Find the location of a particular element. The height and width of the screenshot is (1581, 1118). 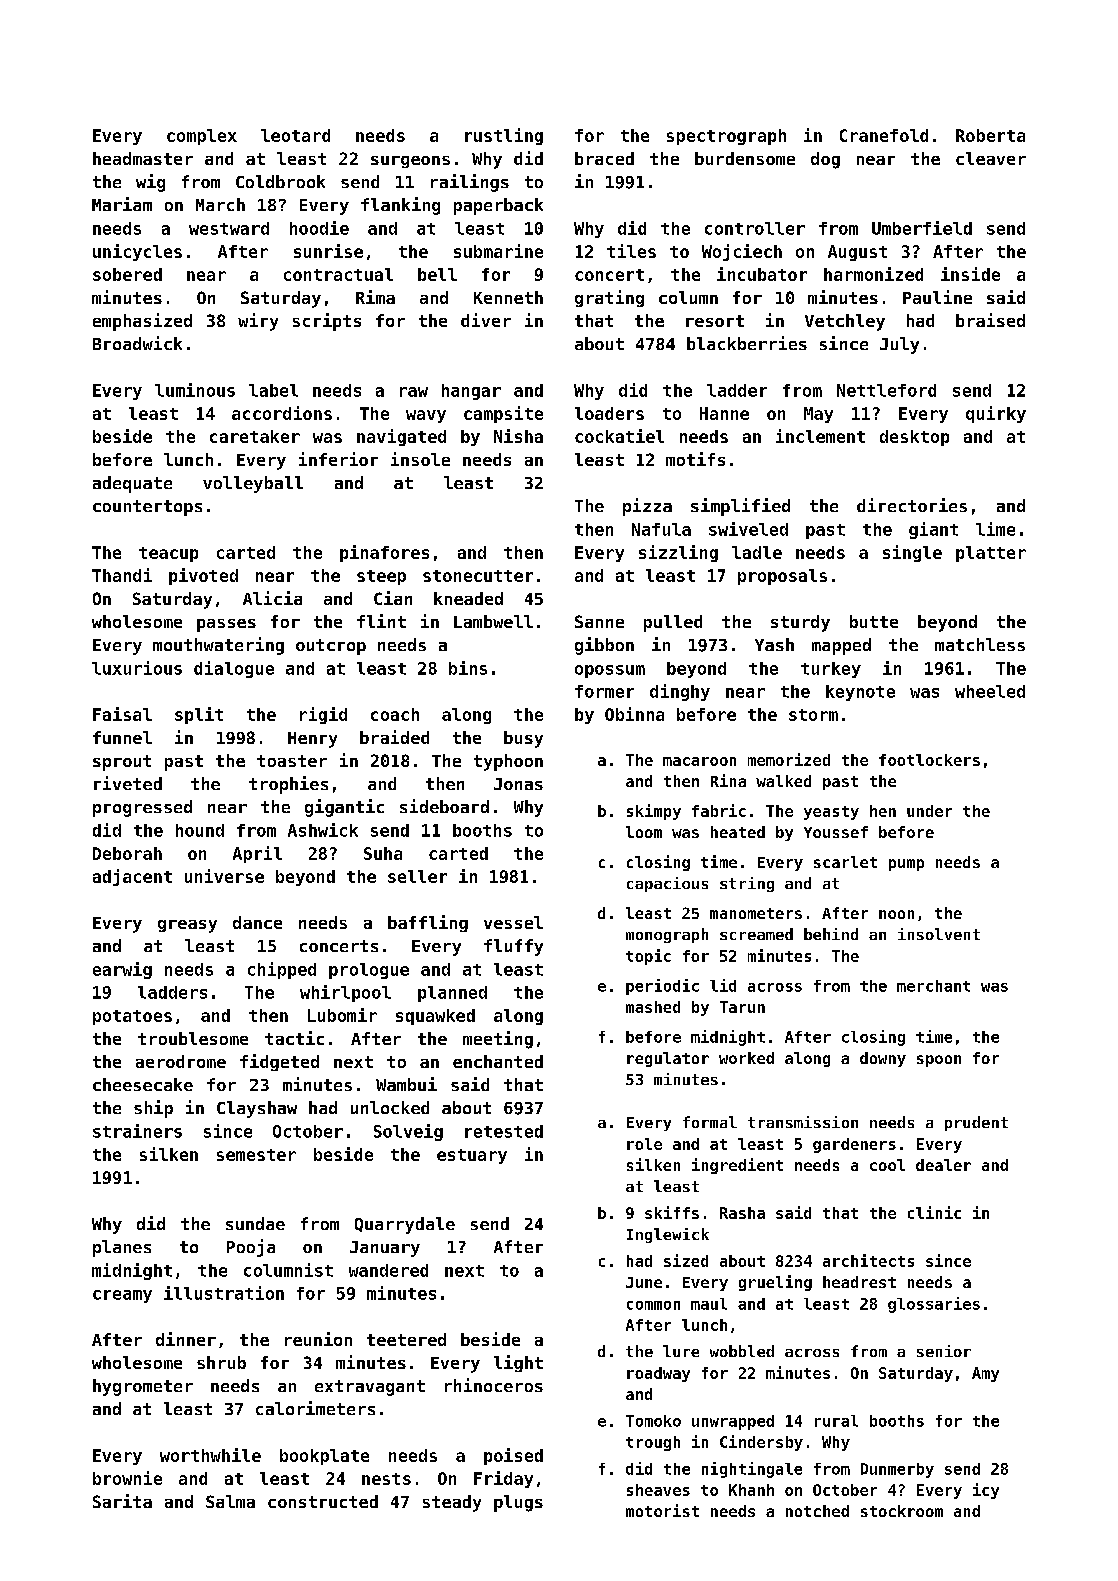

constructed is located at coordinates (323, 1501).
